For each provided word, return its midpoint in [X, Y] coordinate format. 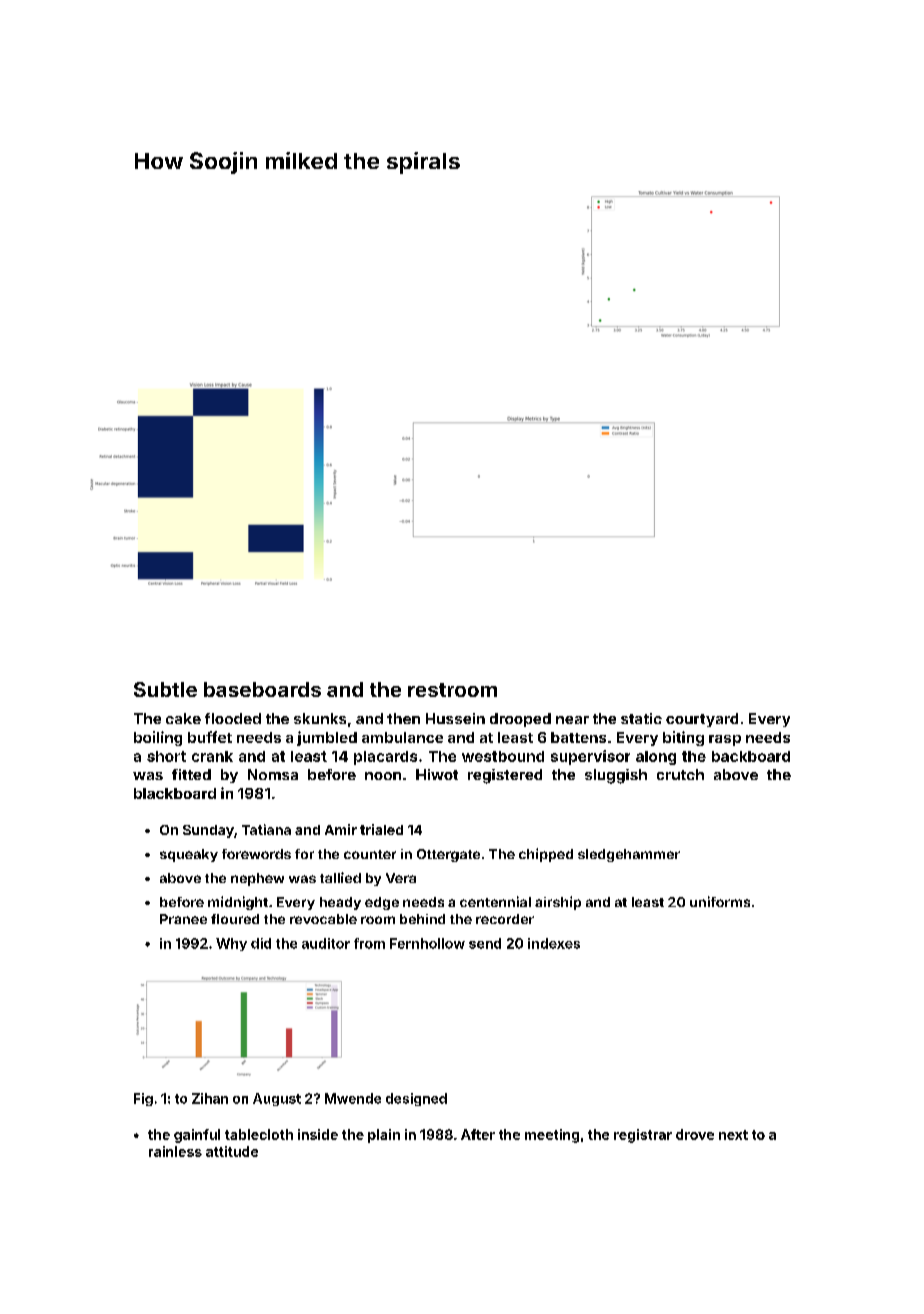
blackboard [175, 793]
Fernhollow [427, 943]
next [733, 1135]
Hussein [455, 718]
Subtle [165, 689]
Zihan [210, 1098]
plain [384, 1136]
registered [505, 776]
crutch [680, 774]
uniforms [720, 901]
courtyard [702, 720]
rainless [175, 1151]
